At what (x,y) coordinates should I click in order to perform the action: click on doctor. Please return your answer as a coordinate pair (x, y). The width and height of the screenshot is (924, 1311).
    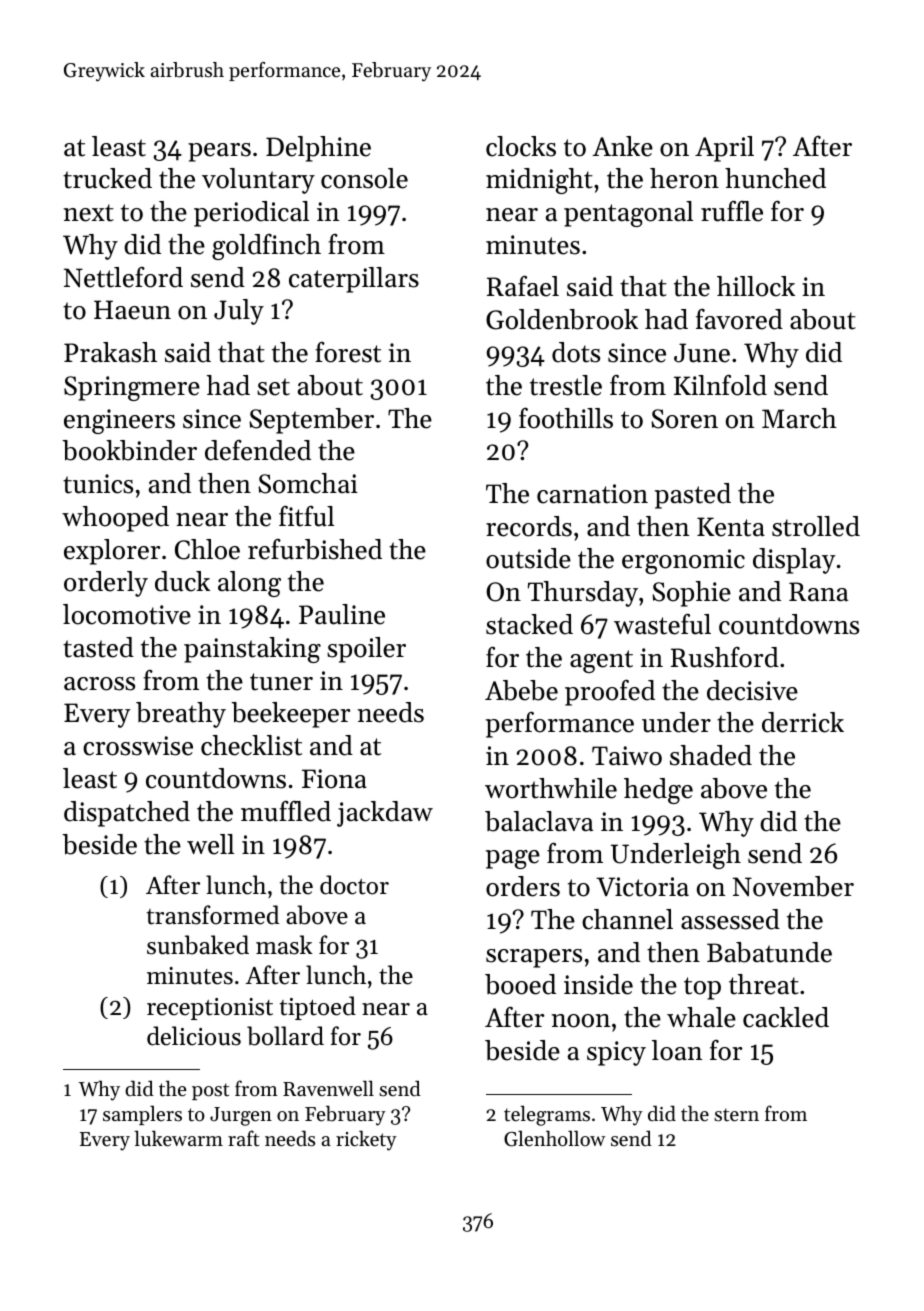
    Looking at the image, I should click on (354, 885).
